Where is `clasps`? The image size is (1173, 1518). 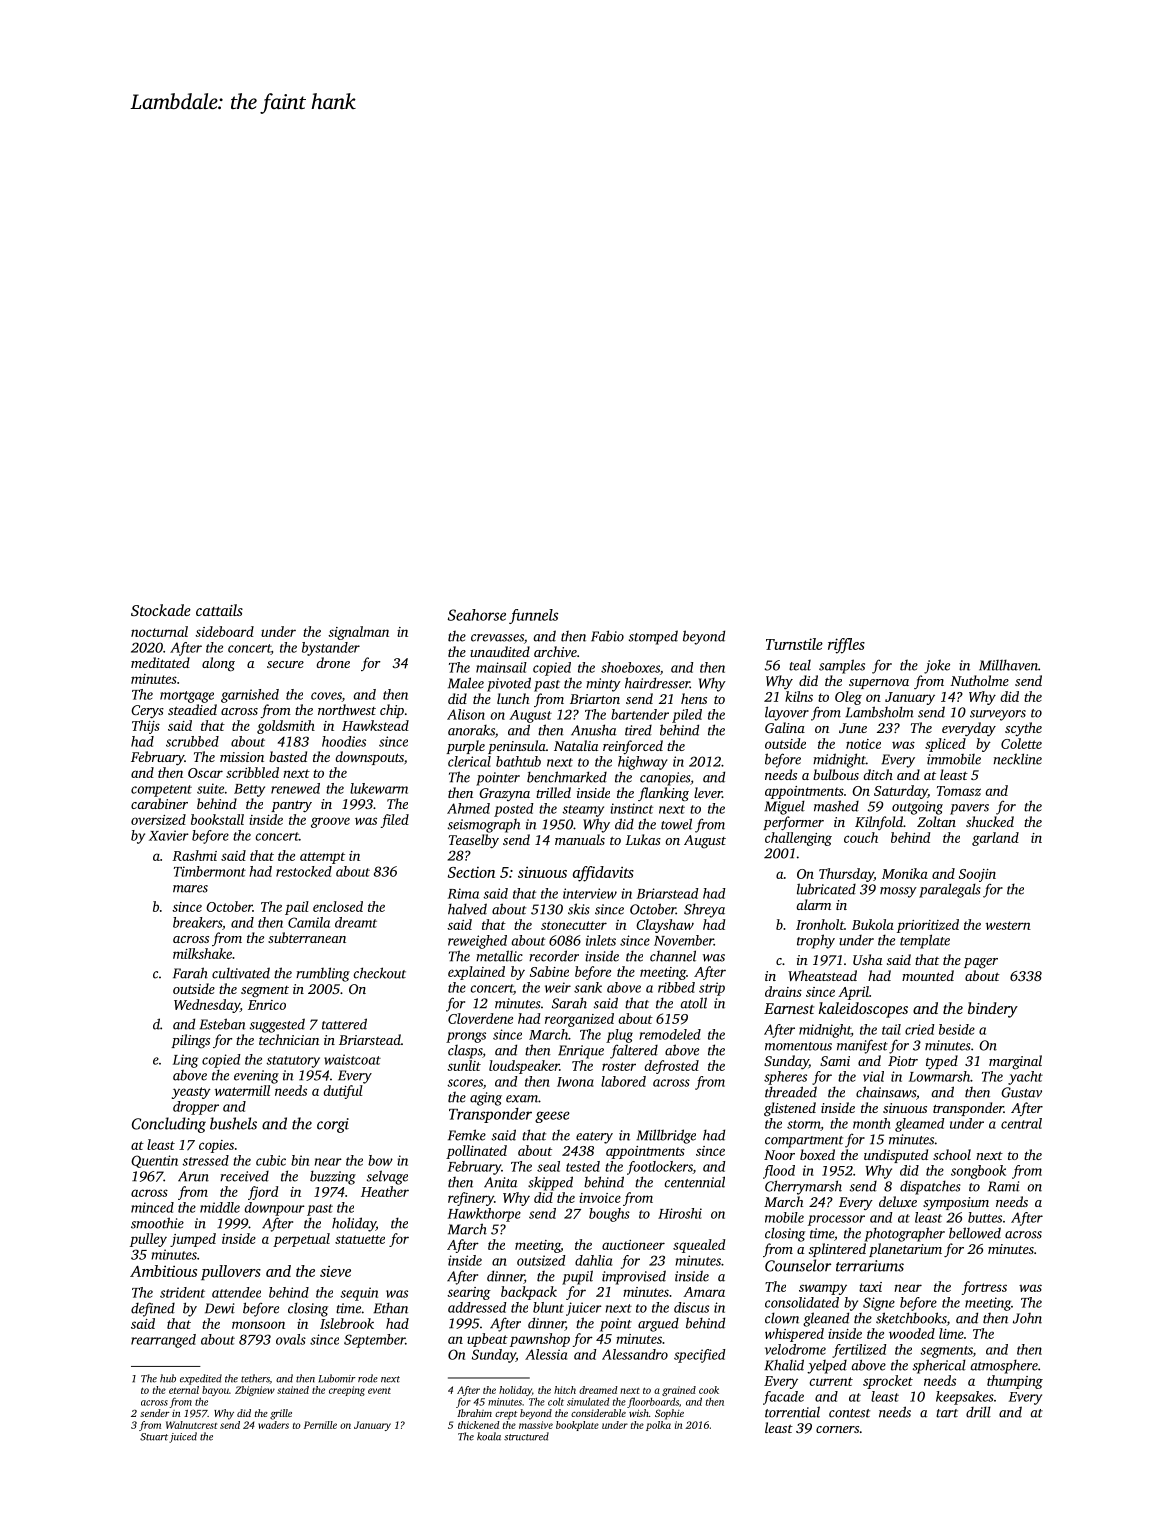 clasps is located at coordinates (465, 1052).
